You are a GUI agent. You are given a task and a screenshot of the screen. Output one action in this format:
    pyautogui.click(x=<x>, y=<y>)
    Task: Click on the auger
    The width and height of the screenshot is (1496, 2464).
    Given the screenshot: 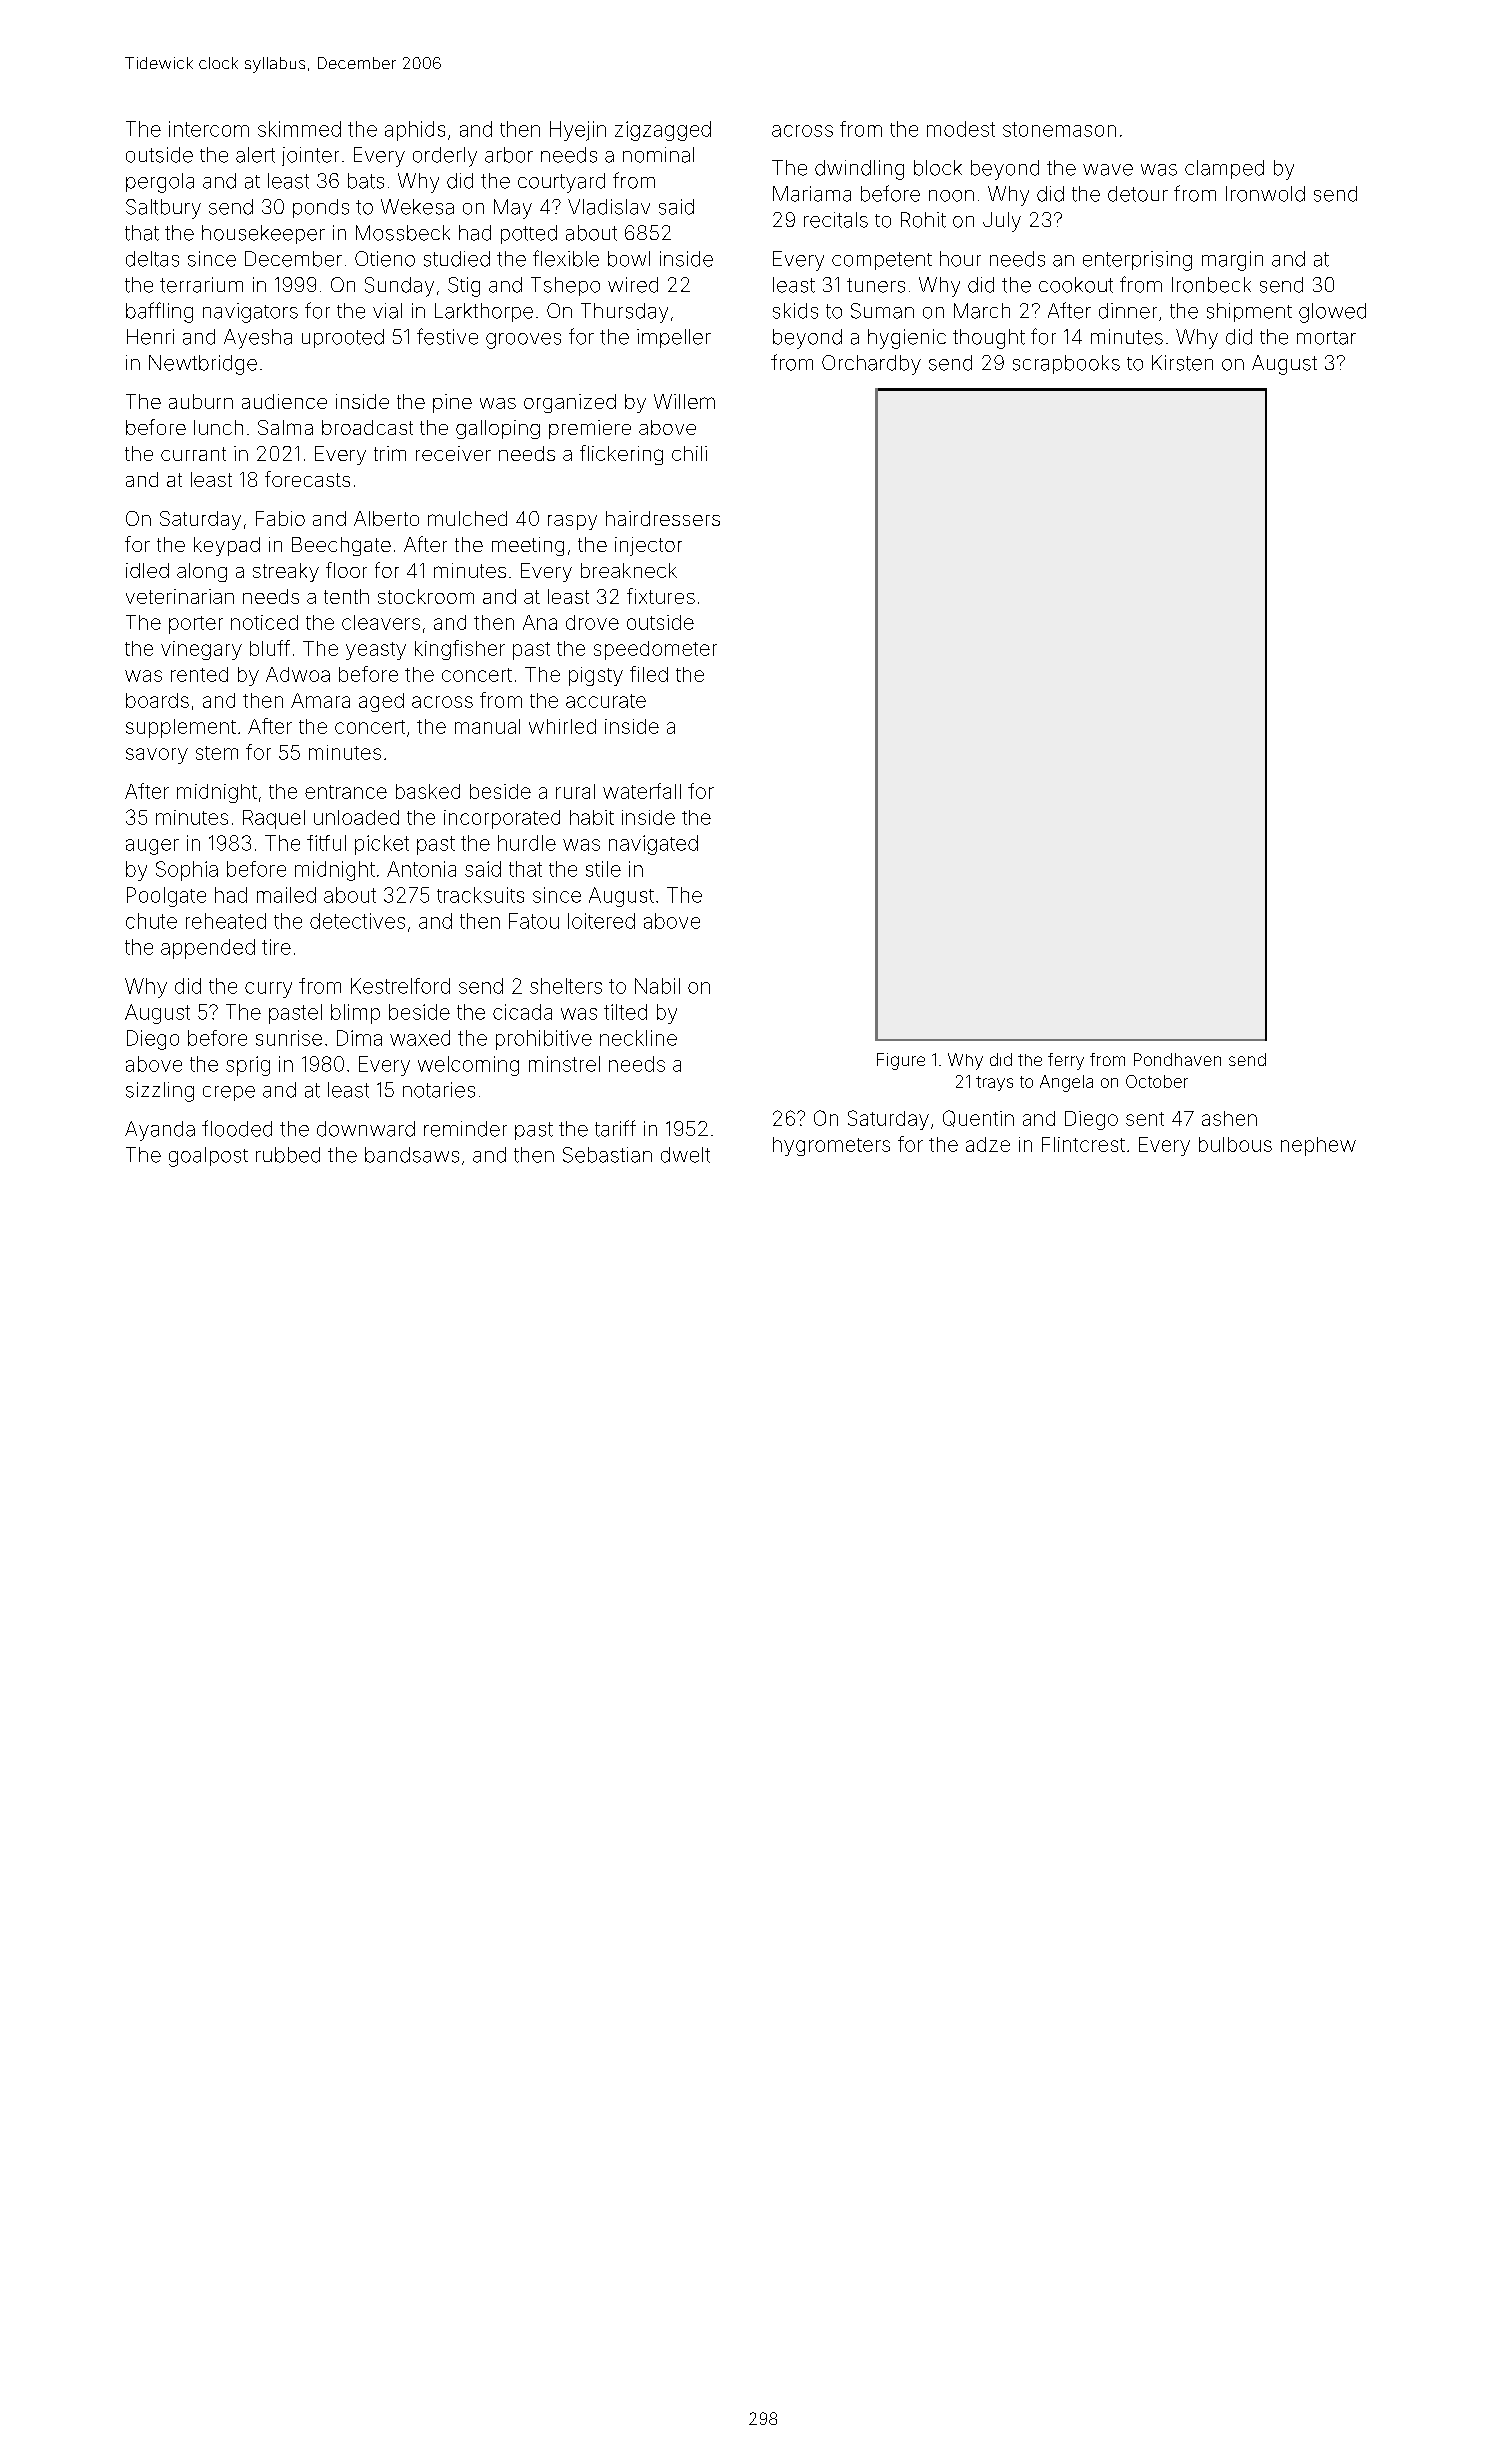 What is the action you would take?
    pyautogui.click(x=152, y=847)
